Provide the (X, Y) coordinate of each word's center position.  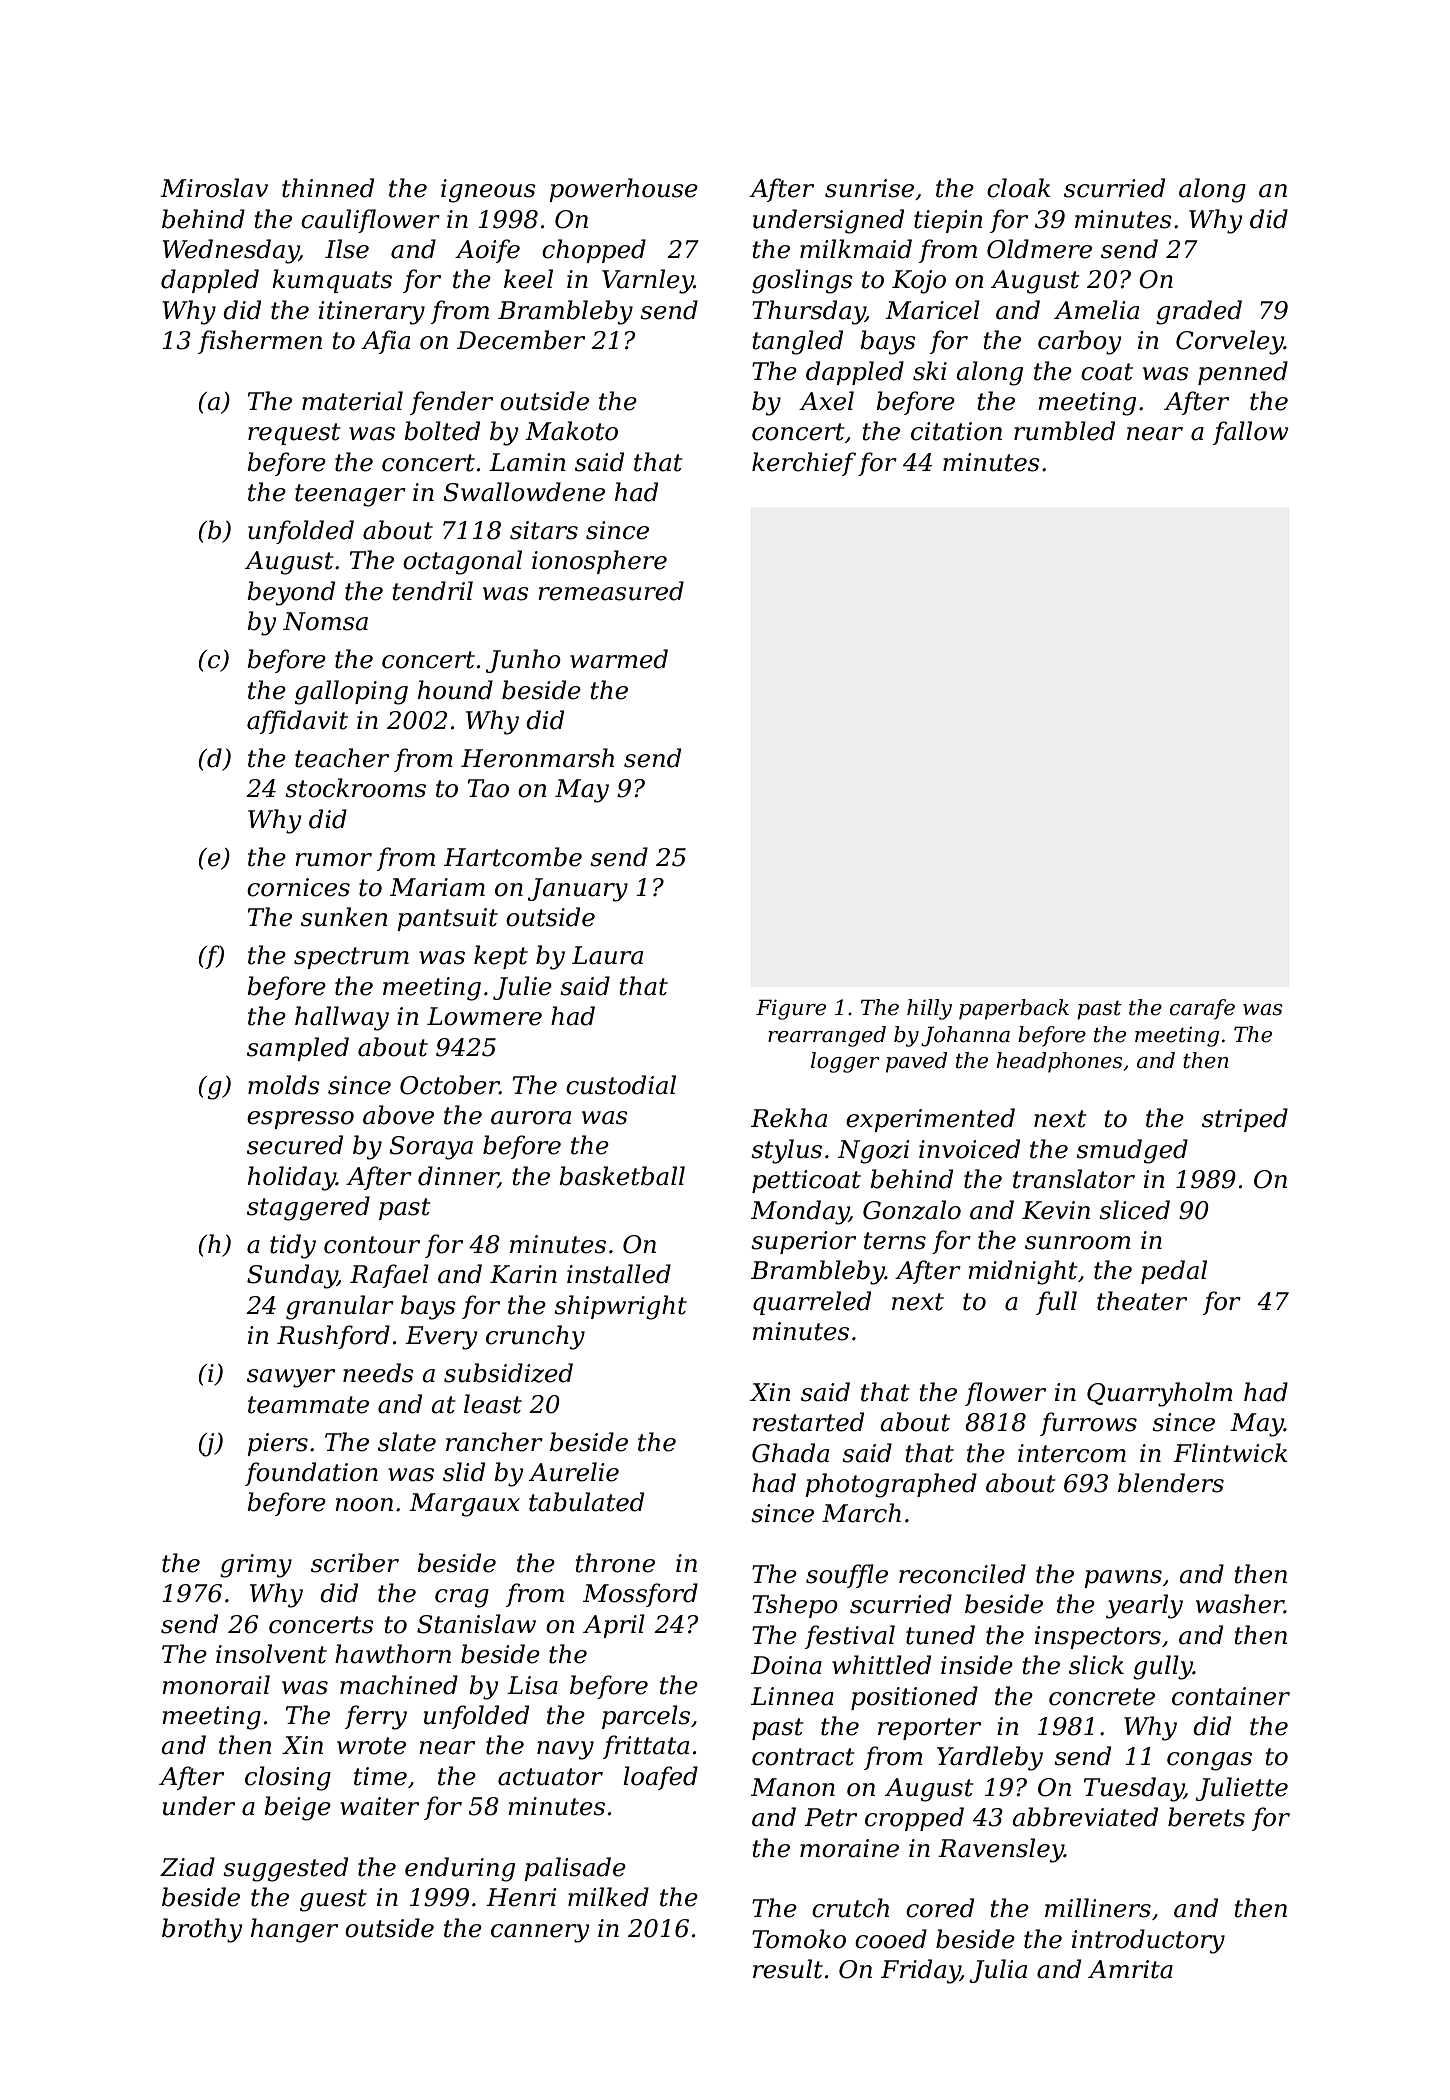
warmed (619, 659)
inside (977, 1665)
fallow (1250, 433)
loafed (660, 1778)
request (294, 434)
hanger (294, 1930)
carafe (1202, 1009)
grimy (256, 1566)
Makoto (571, 431)
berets (1206, 1817)
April (614, 1626)
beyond (291, 593)
